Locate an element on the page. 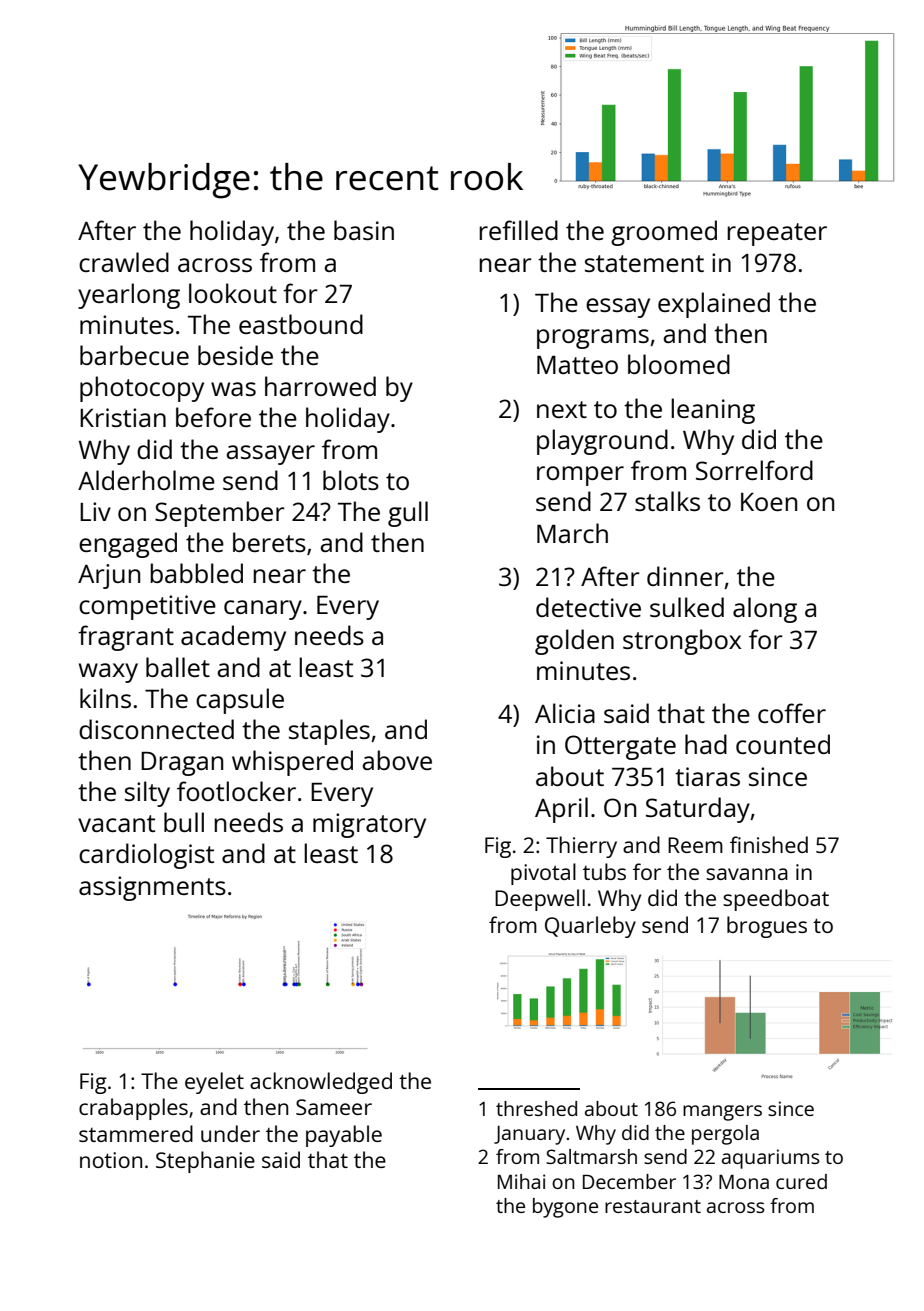  detective is located at coordinates (588, 607).
